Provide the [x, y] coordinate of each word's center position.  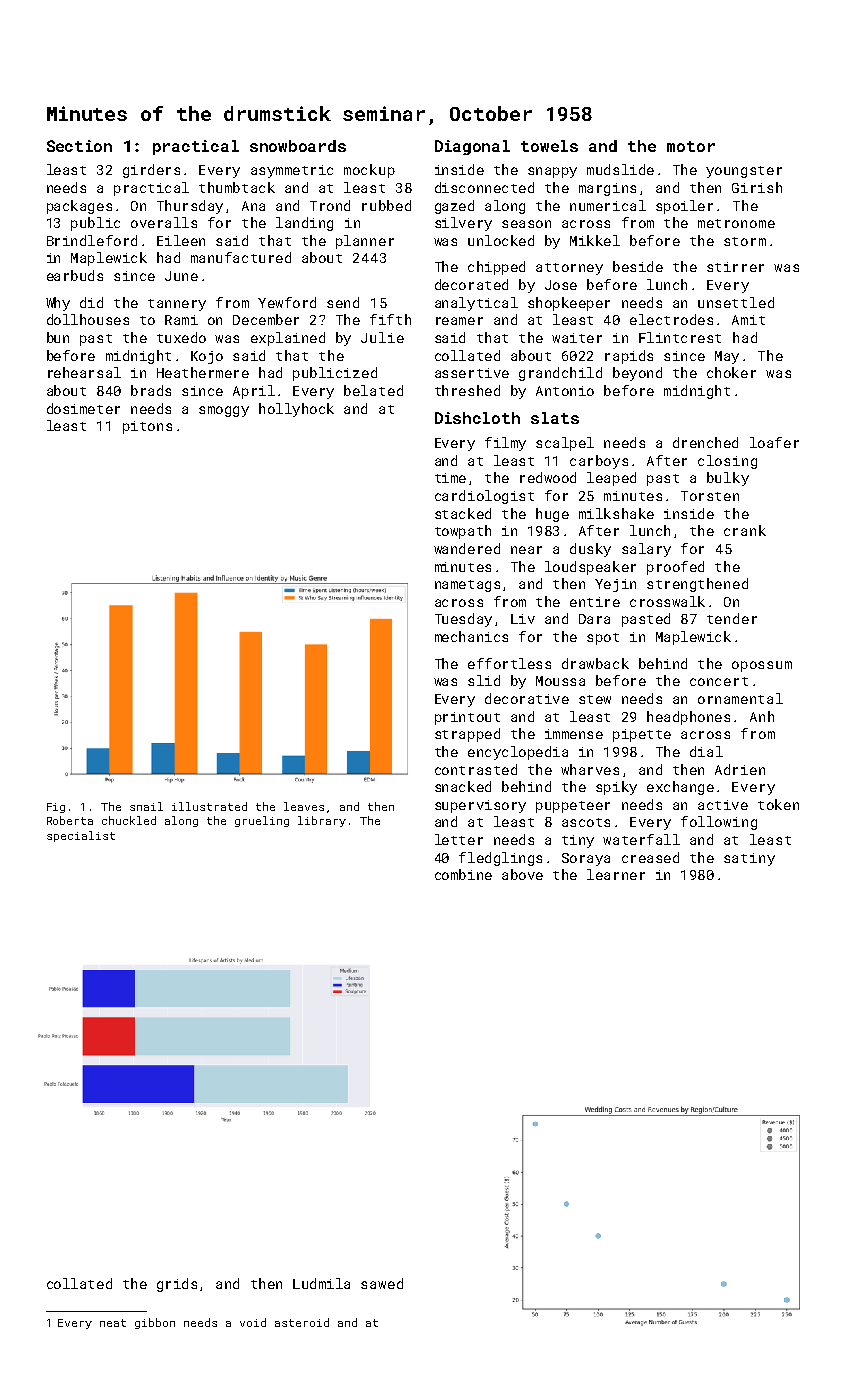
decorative [527, 698]
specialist [81, 836]
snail [146, 806]
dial [706, 751]
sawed [382, 1283]
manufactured [241, 257]
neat [113, 1323]
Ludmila [321, 1283]
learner [616, 874]
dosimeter [83, 408]
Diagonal [472, 147]
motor [691, 146]
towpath [463, 532]
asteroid [302, 1322]
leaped [611, 479]
